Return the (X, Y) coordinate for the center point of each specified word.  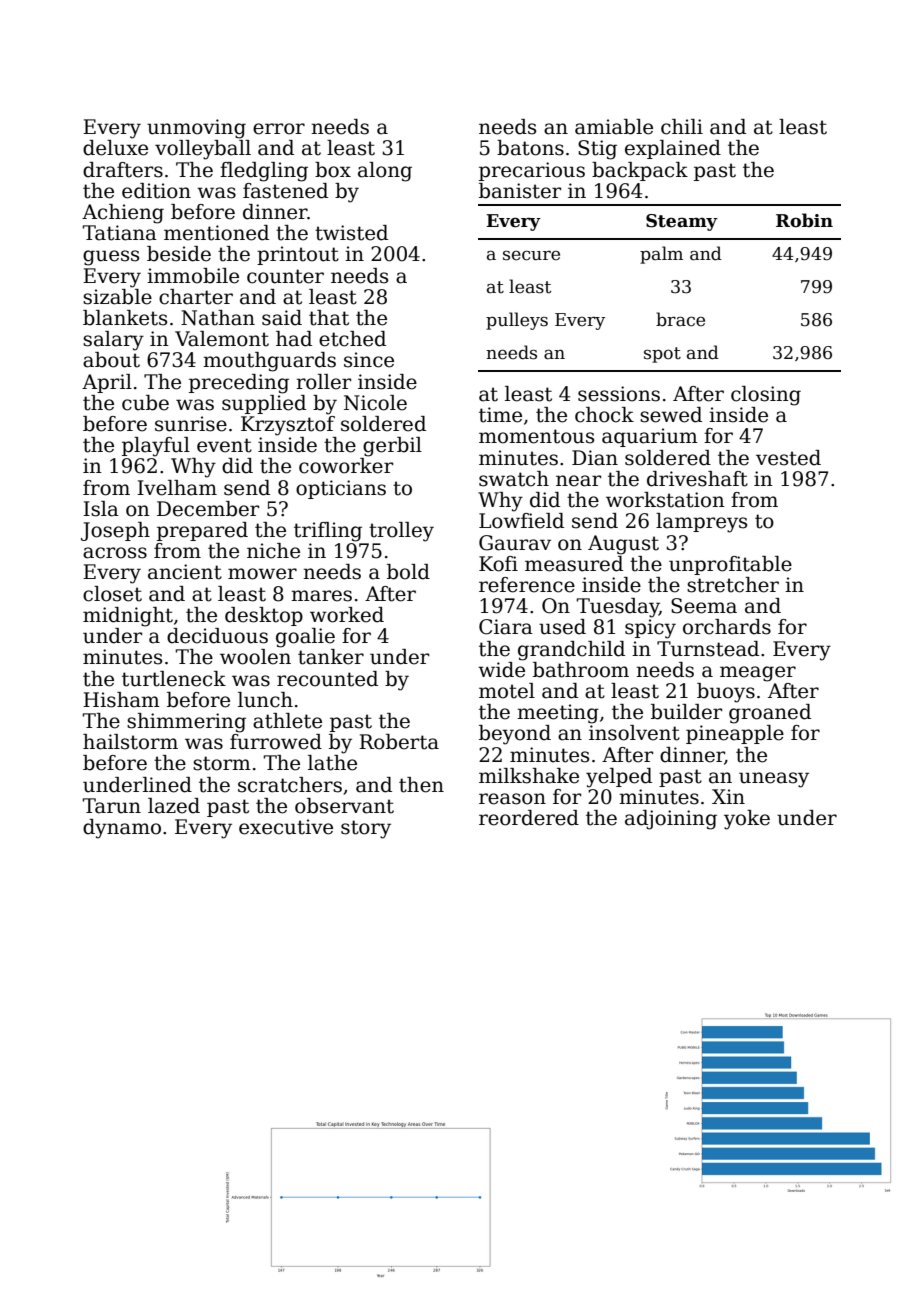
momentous (536, 436)
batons (530, 148)
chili (682, 127)
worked (347, 615)
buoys (726, 693)
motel (507, 691)
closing (766, 396)
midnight (128, 617)
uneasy (774, 780)
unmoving (196, 129)
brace (680, 319)
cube (145, 403)
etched (352, 339)
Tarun (112, 806)
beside (179, 254)
